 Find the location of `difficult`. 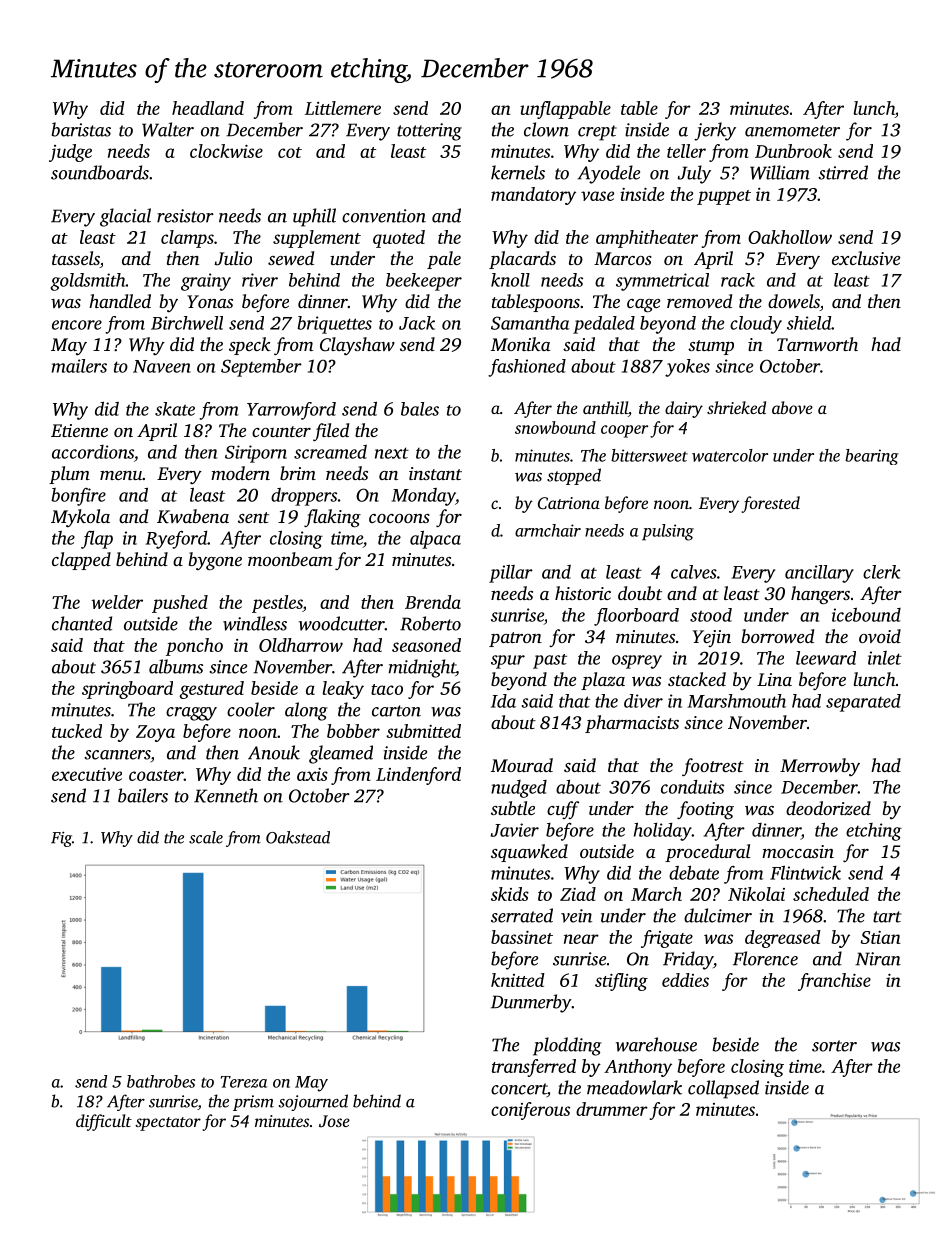

difficult is located at coordinates (104, 1122).
